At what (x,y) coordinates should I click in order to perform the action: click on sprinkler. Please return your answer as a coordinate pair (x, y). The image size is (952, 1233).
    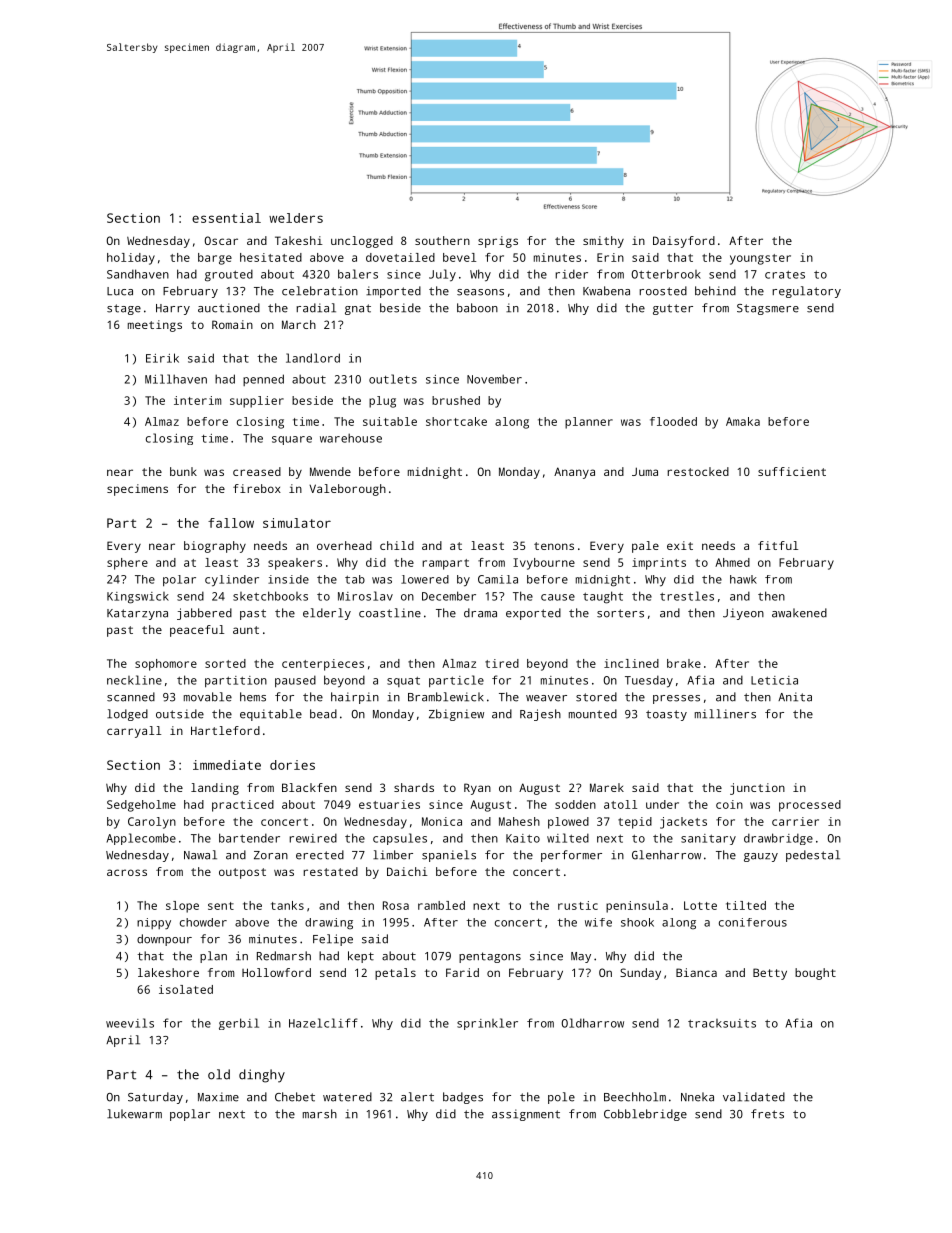
    Looking at the image, I should click on (487, 1024).
